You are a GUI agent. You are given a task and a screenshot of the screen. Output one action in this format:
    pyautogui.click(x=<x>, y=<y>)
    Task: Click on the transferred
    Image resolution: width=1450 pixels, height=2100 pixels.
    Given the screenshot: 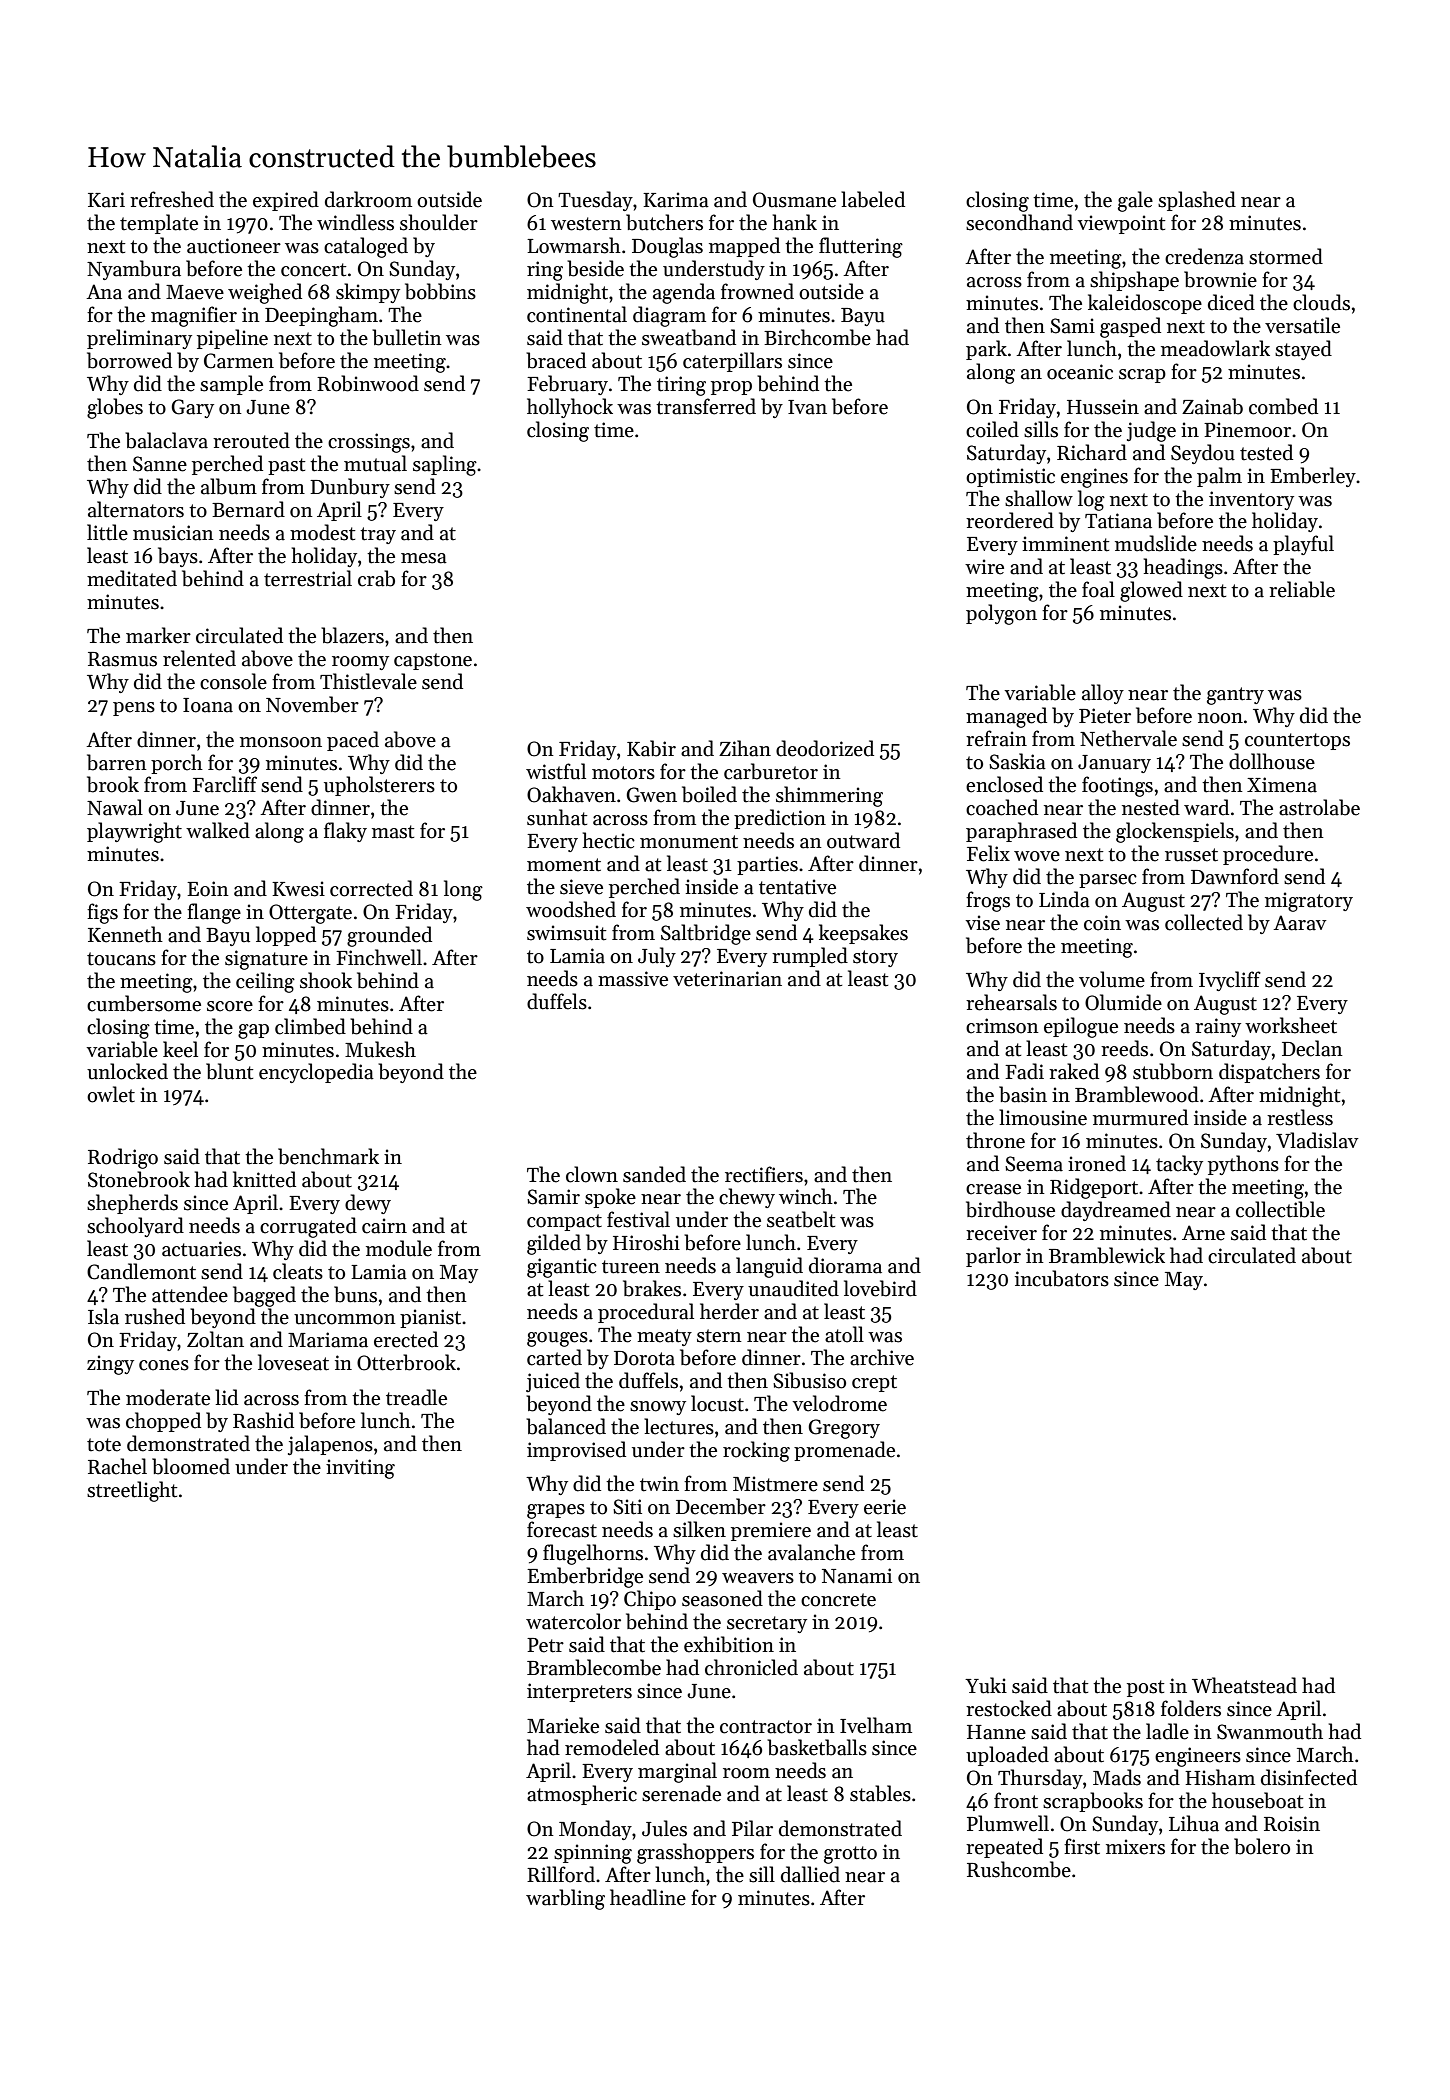 What is the action you would take?
    pyautogui.click(x=706, y=406)
